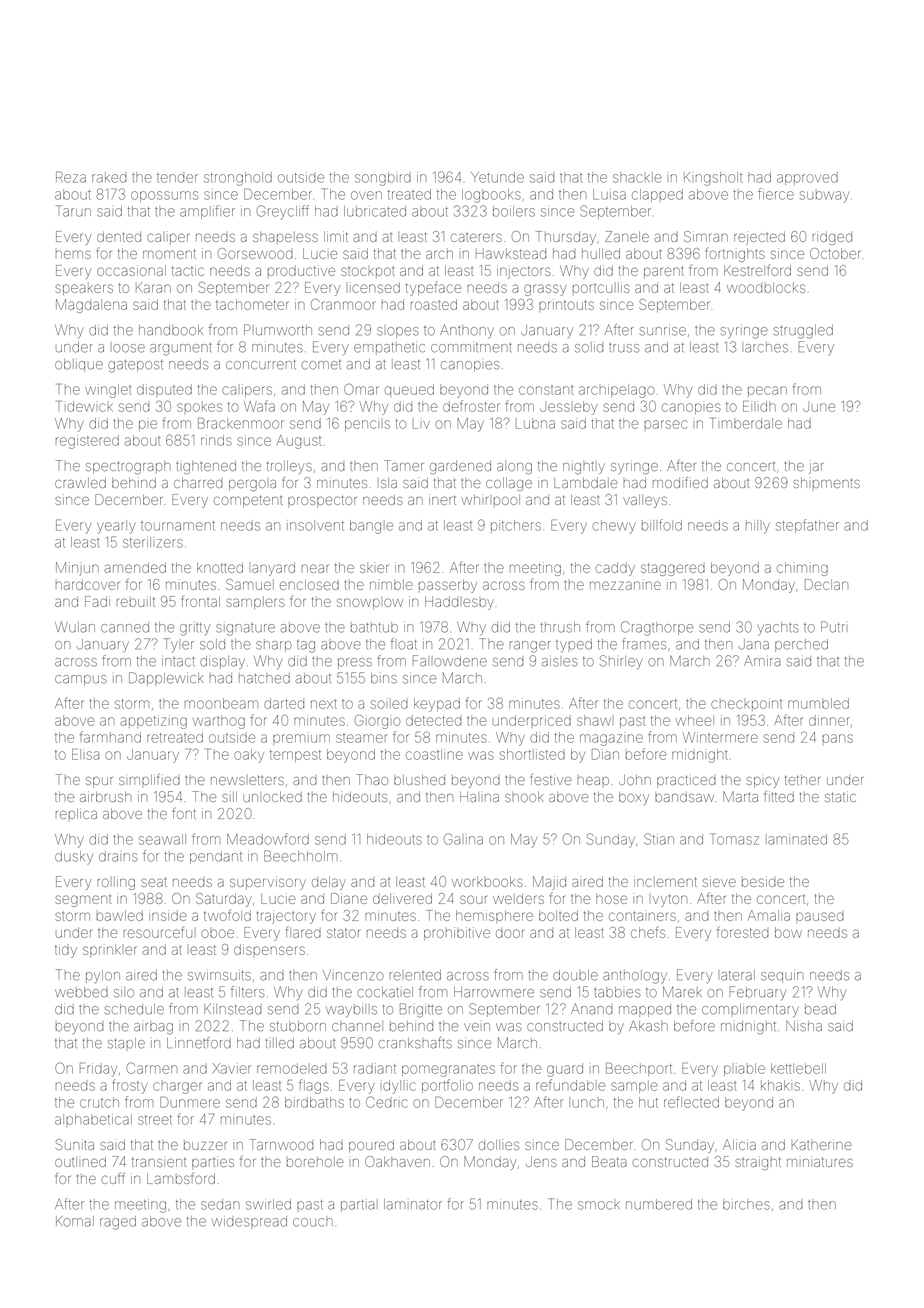  What do you see at coordinates (627, 236) in the screenshot?
I see `Zanele` at bounding box center [627, 236].
